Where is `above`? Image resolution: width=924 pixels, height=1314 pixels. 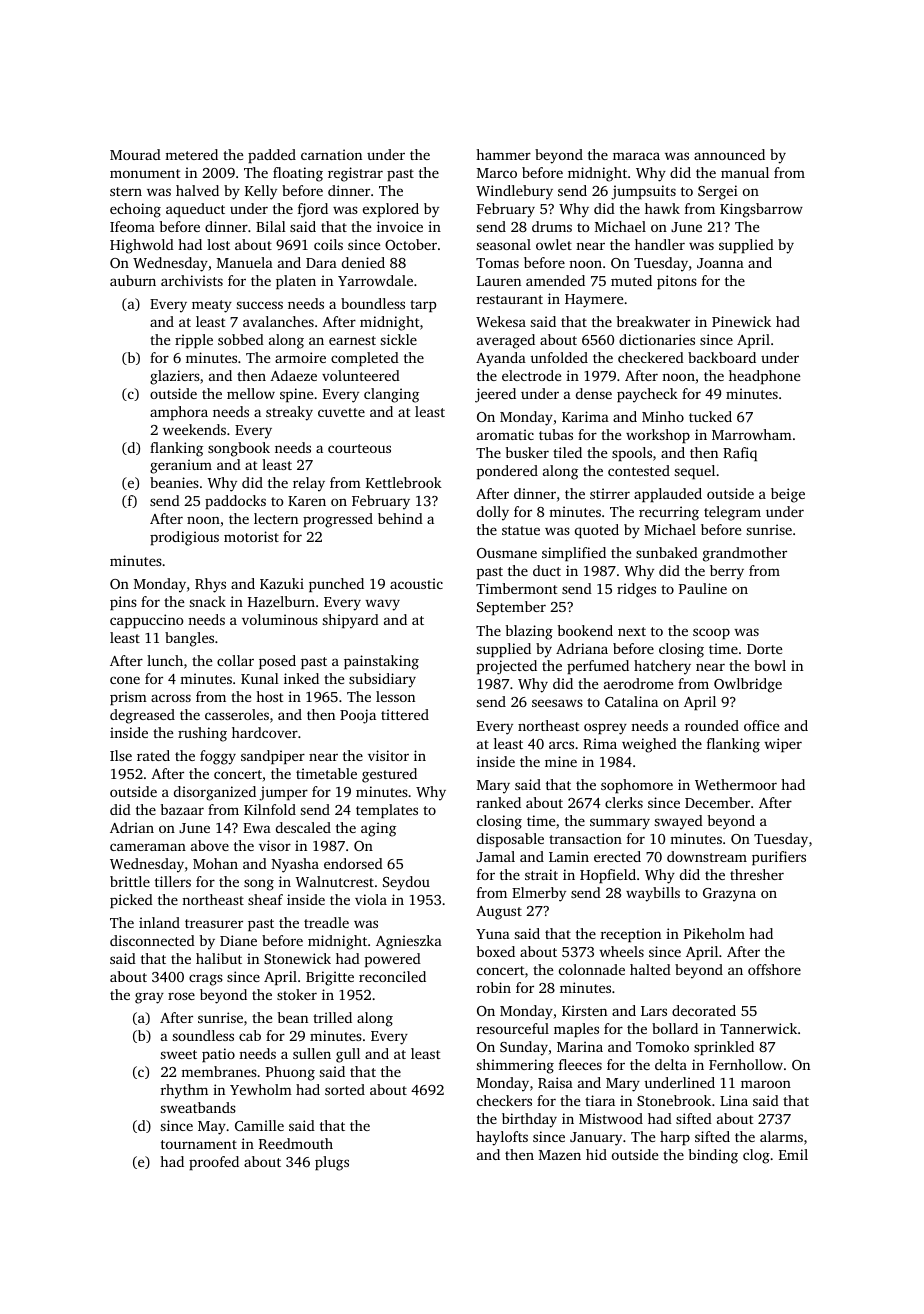
above is located at coordinates (210, 845).
